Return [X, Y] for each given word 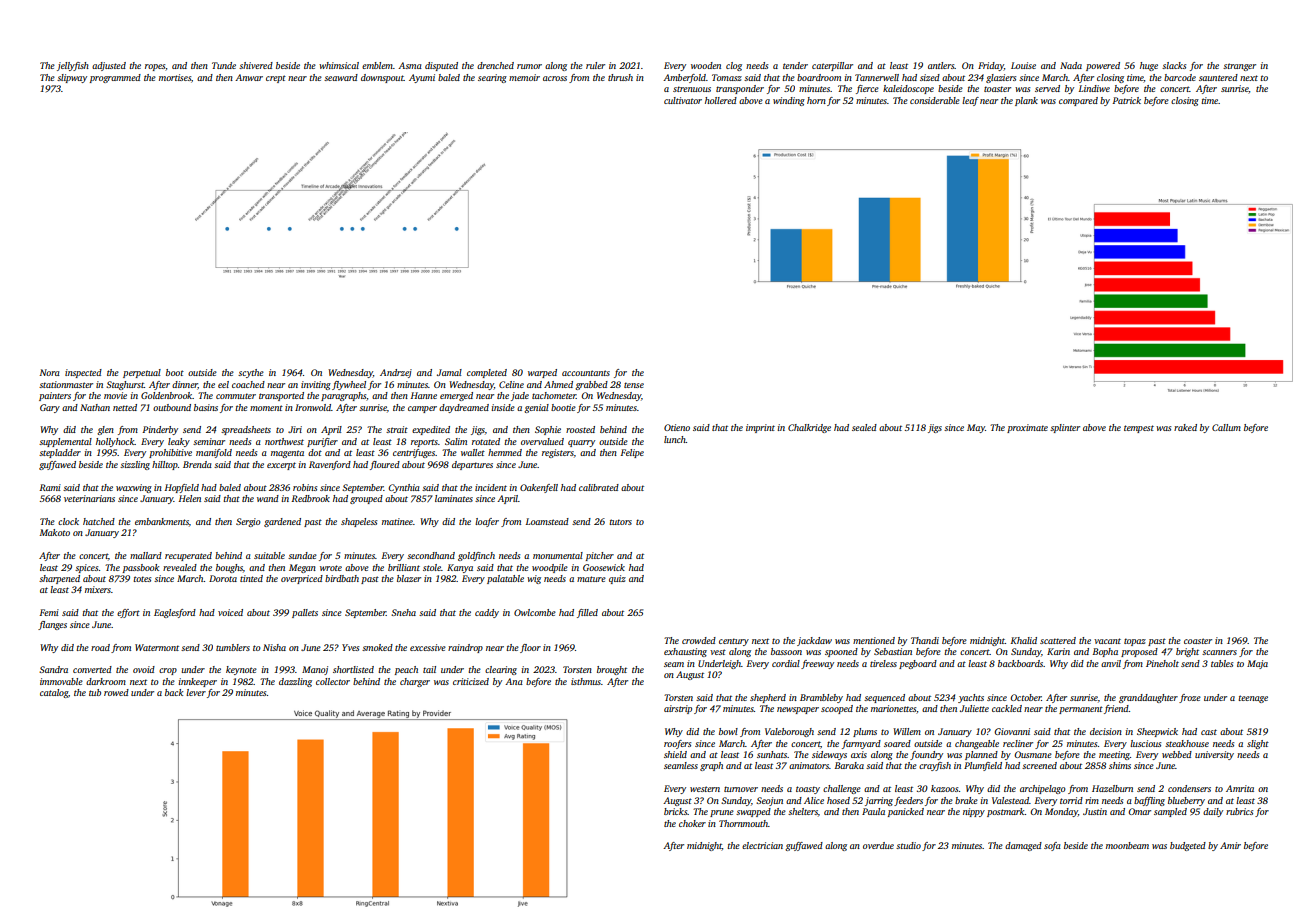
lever [196, 692]
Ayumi [422, 78]
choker [692, 823]
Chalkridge [809, 428]
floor [530, 648]
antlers [941, 65]
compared [1078, 101]
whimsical [339, 65]
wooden [706, 65]
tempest [1139, 429]
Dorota [223, 578]
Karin [1058, 651]
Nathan [95, 407]
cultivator [683, 100]
